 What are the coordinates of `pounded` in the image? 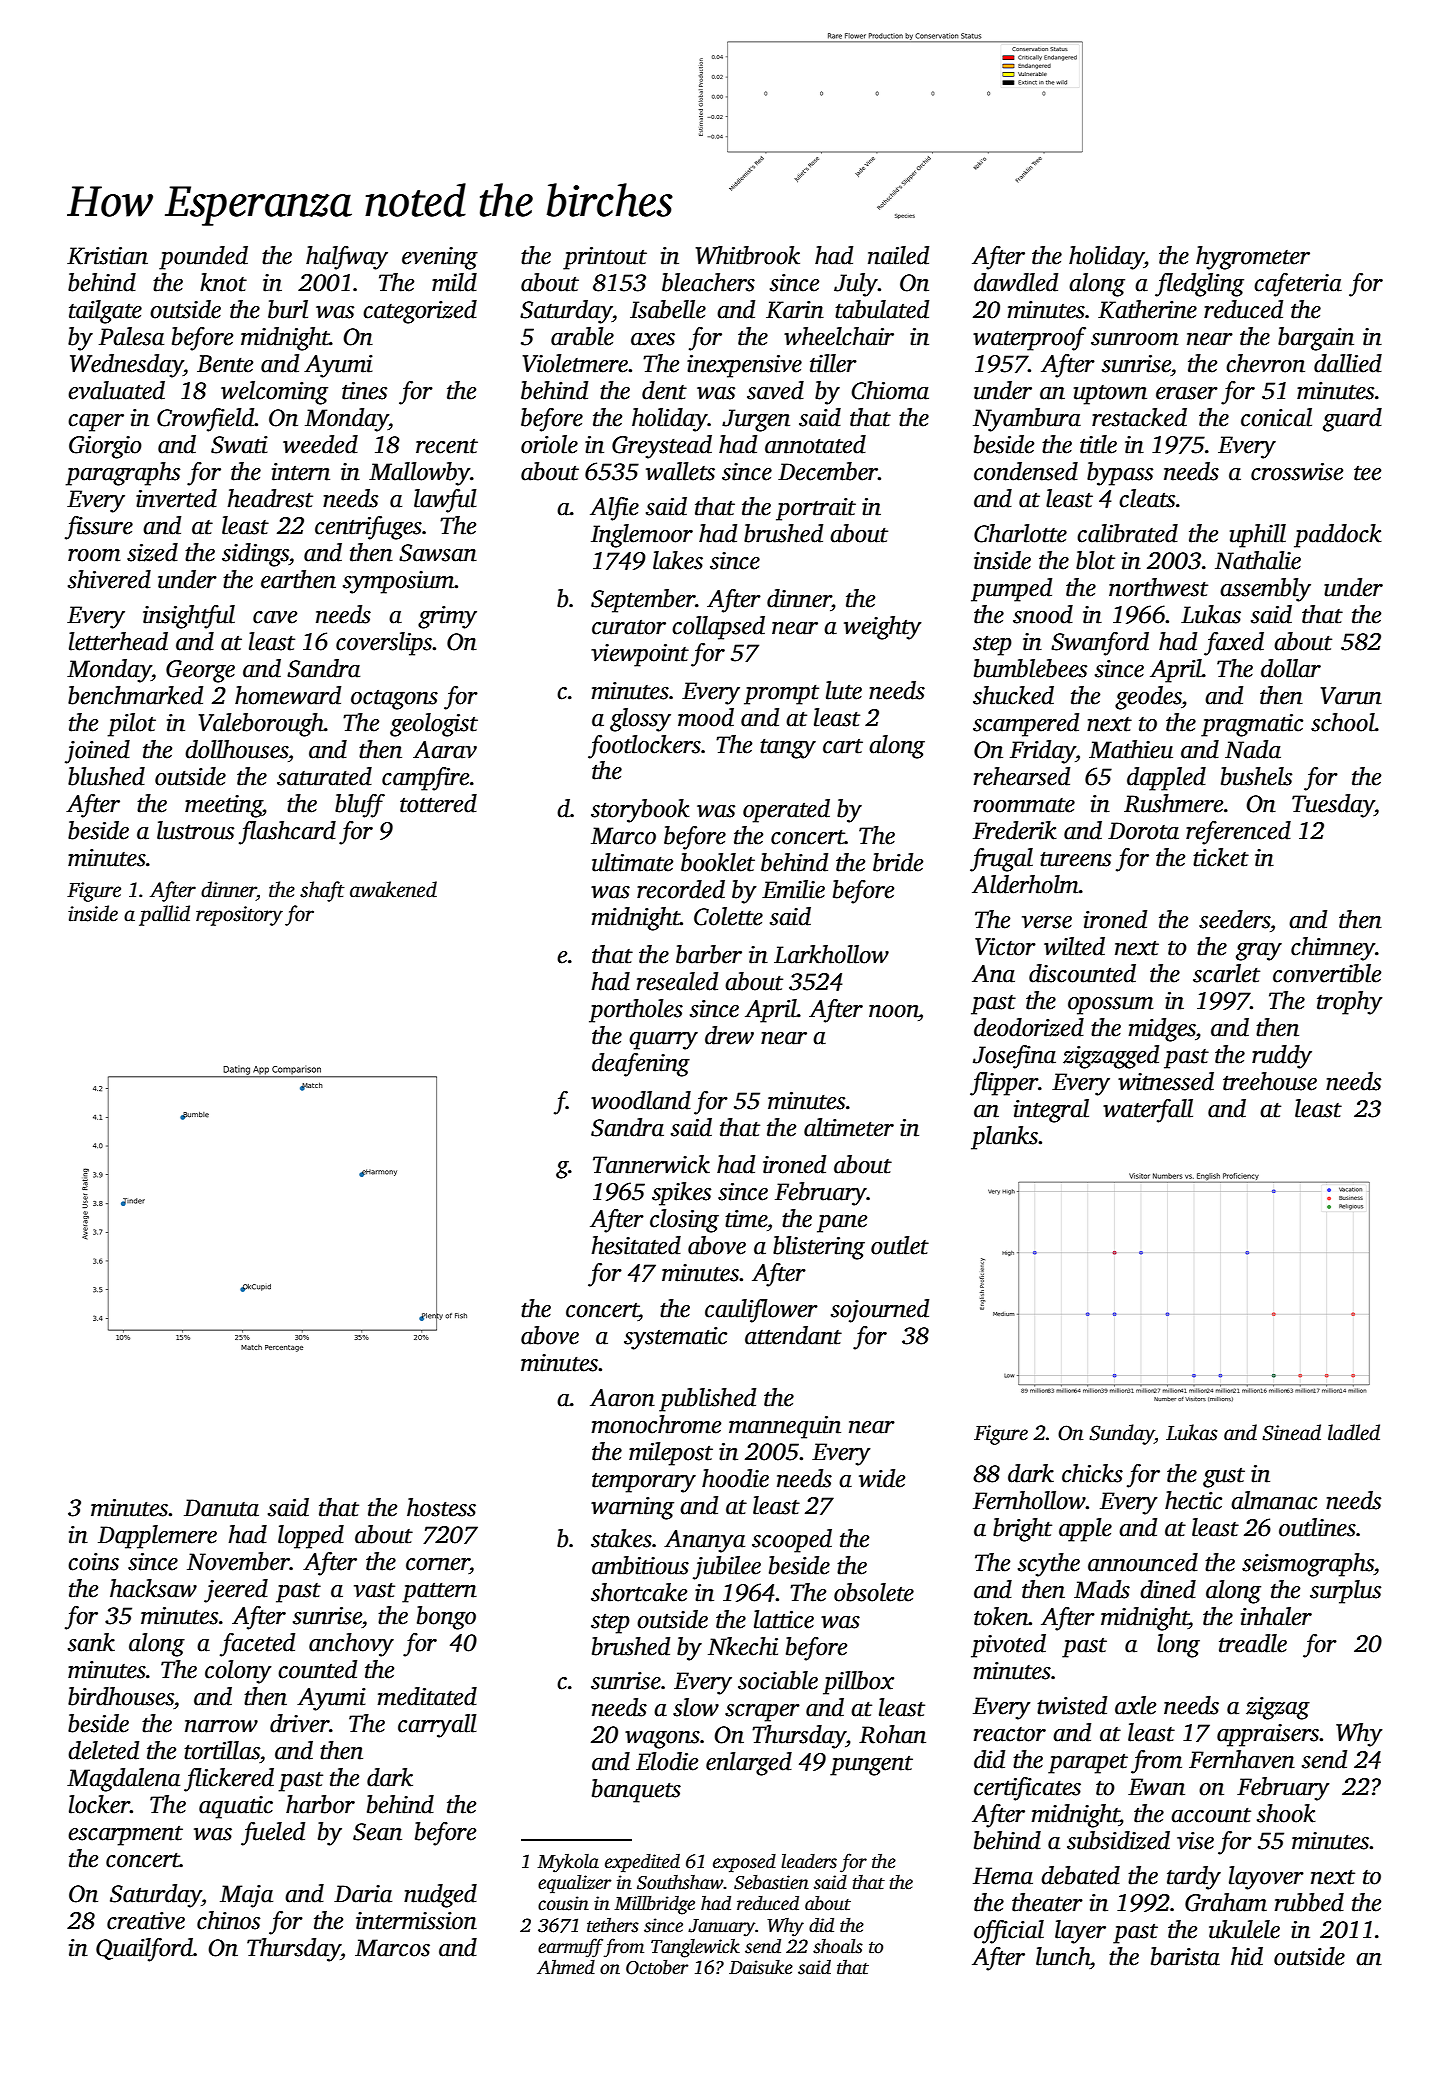 It's located at (203, 258).
